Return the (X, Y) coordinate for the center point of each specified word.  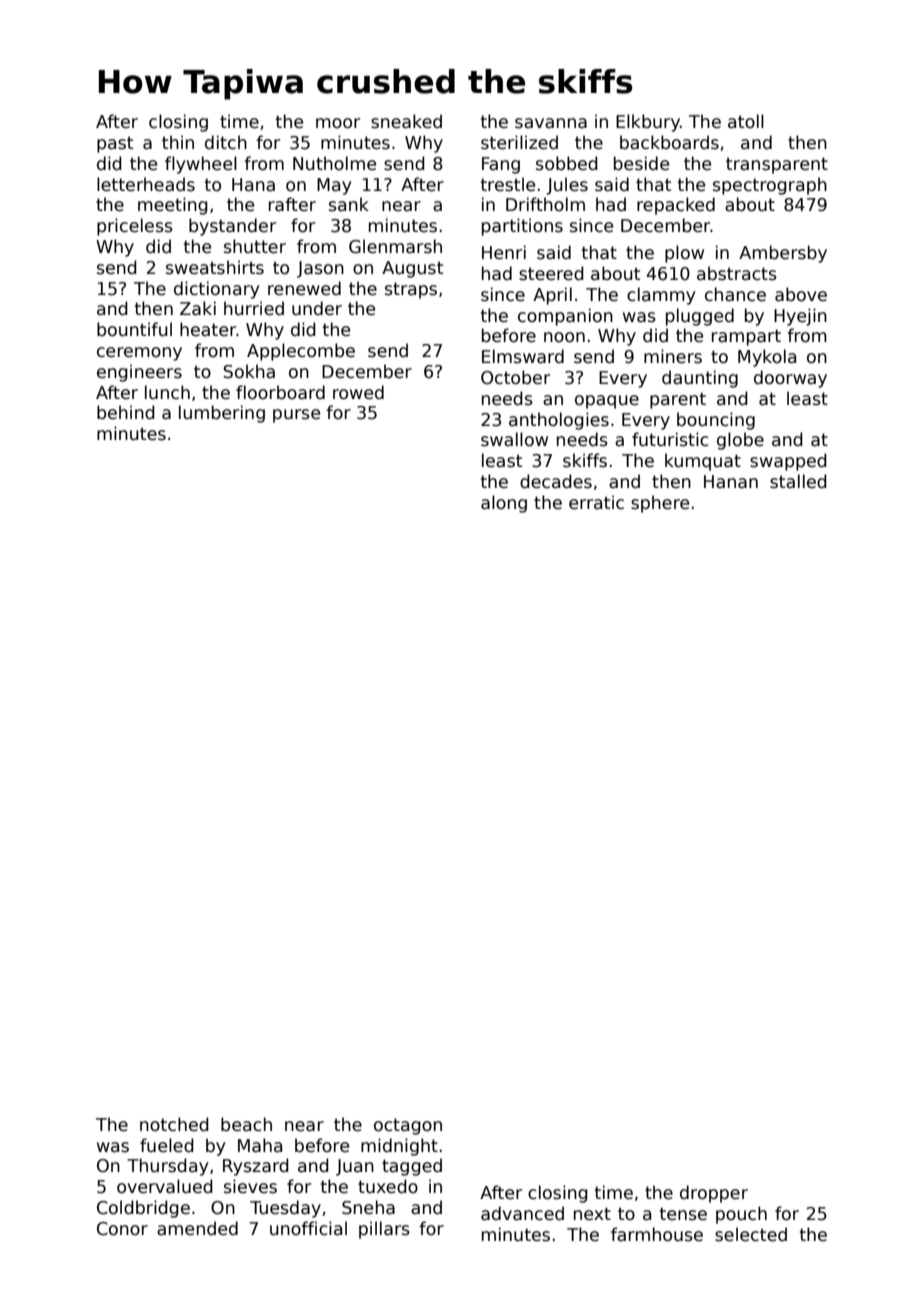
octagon (408, 1126)
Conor (122, 1229)
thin (178, 142)
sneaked (406, 121)
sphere (660, 504)
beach (246, 1124)
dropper (714, 1194)
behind (126, 412)
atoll (746, 121)
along (504, 504)
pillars (384, 1230)
